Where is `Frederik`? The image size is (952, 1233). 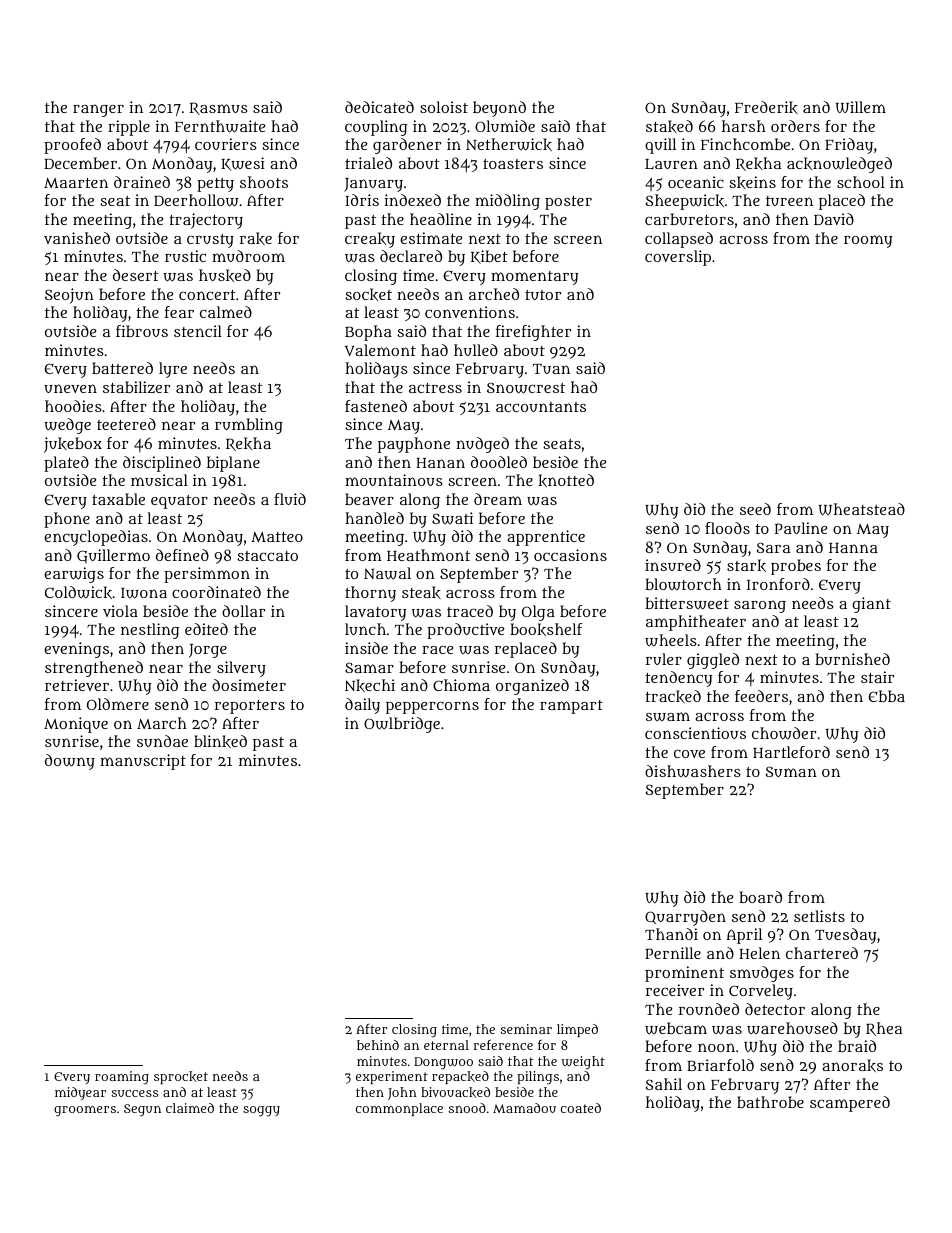 Frederik is located at coordinates (766, 107).
